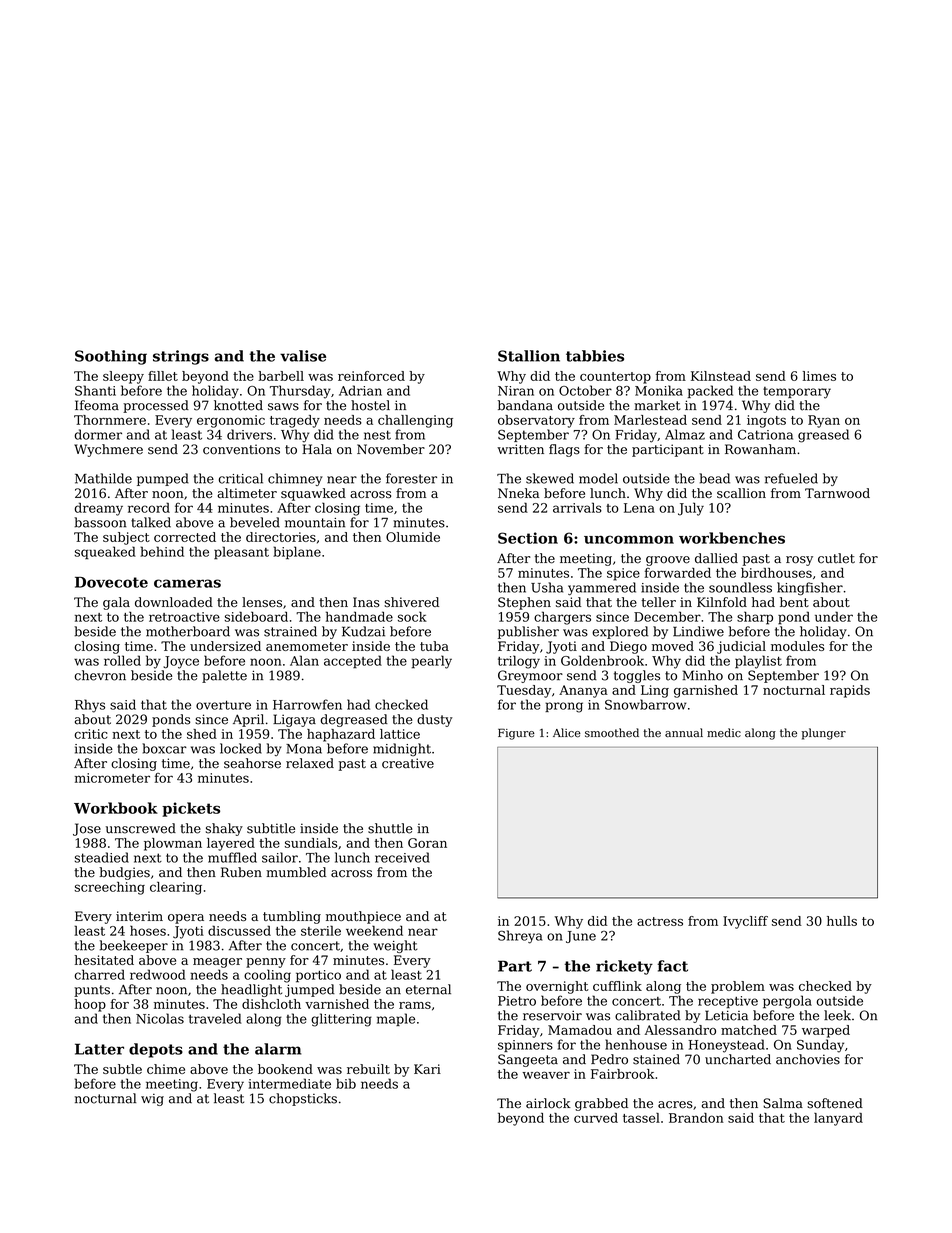  What do you see at coordinates (435, 720) in the screenshot?
I see `dusty` at bounding box center [435, 720].
